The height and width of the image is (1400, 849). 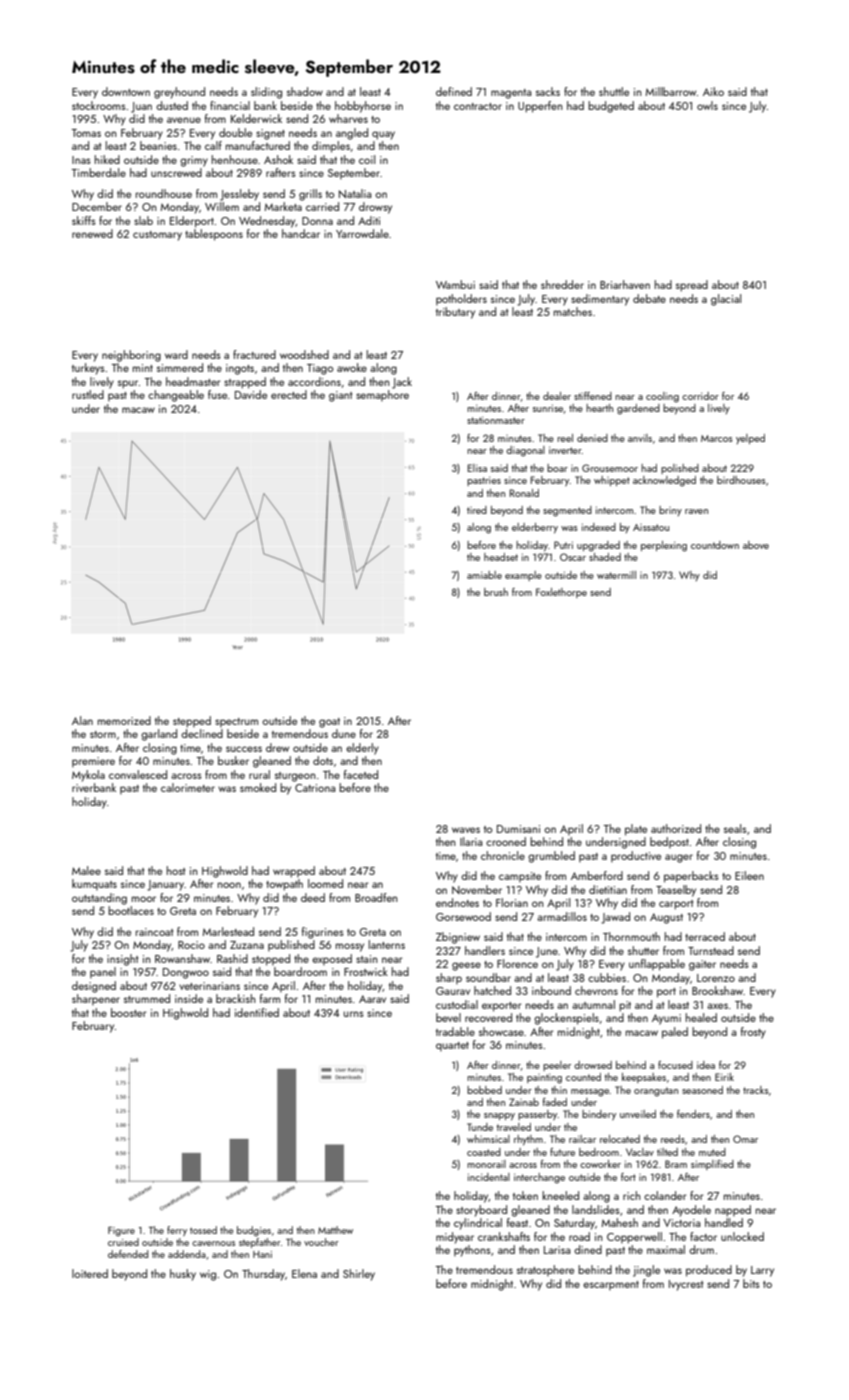 I want to click on shadow, so click(x=305, y=91).
